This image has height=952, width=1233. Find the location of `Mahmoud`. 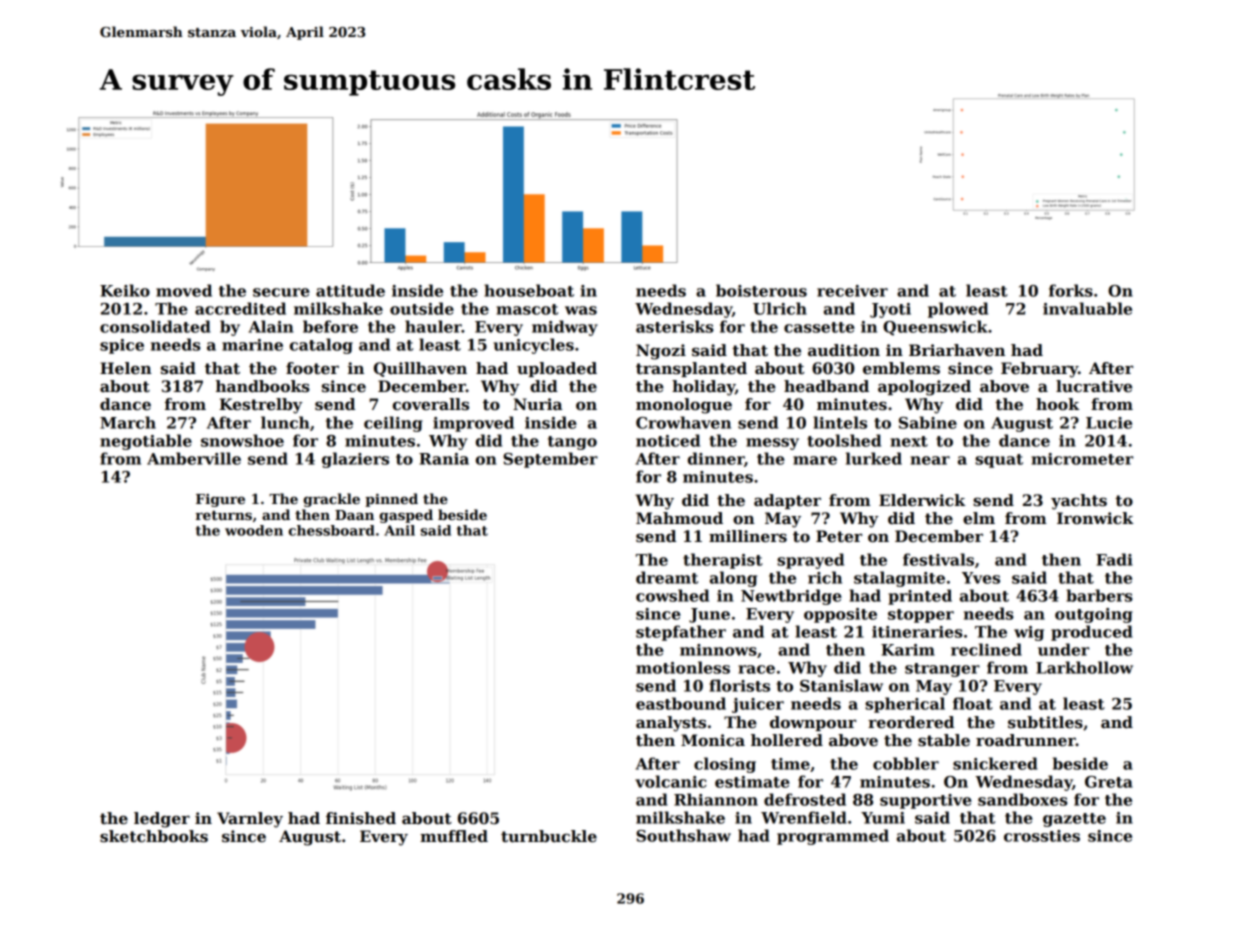

Mahmoud is located at coordinates (679, 518).
